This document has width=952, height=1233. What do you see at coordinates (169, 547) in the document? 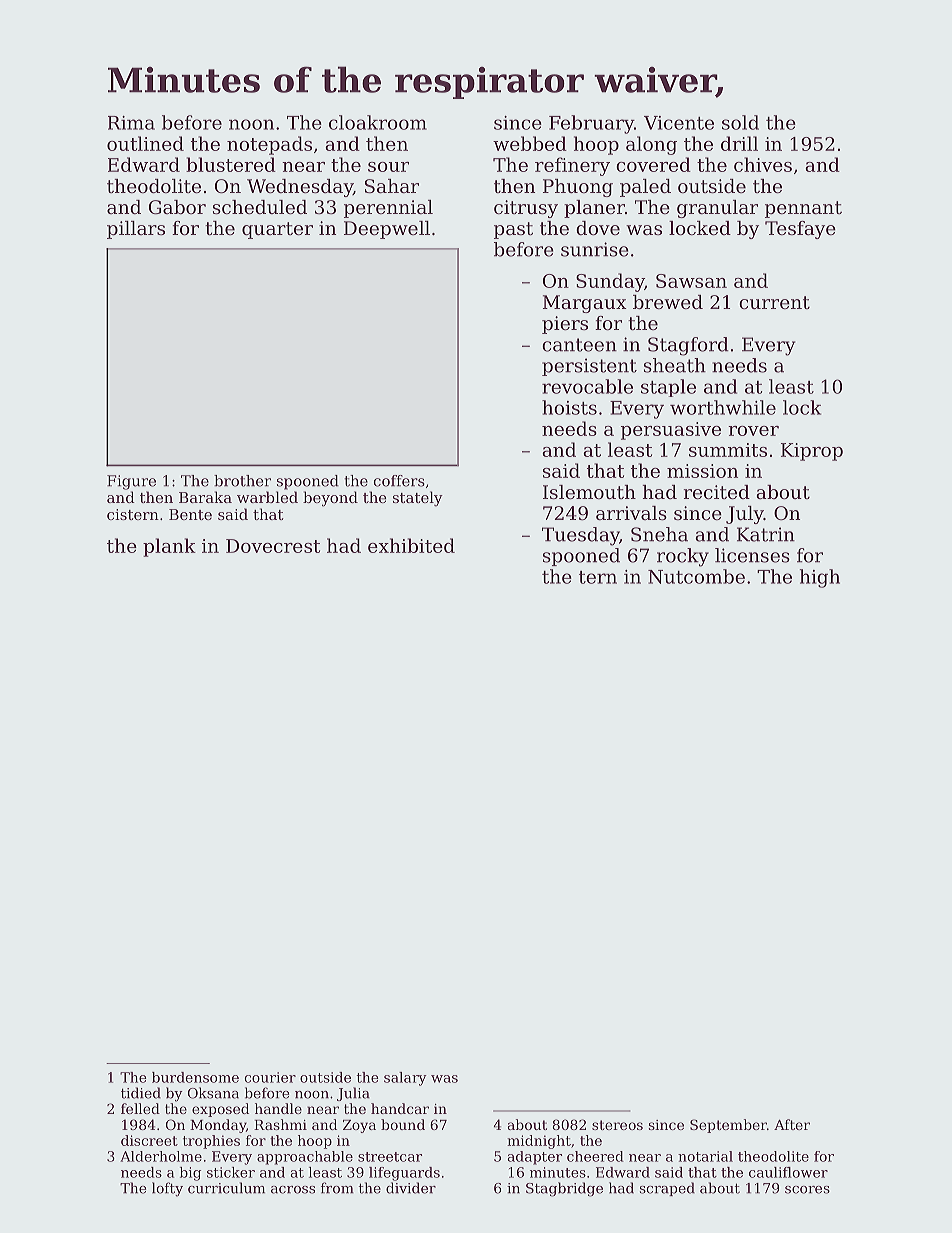
I see `plank` at bounding box center [169, 547].
